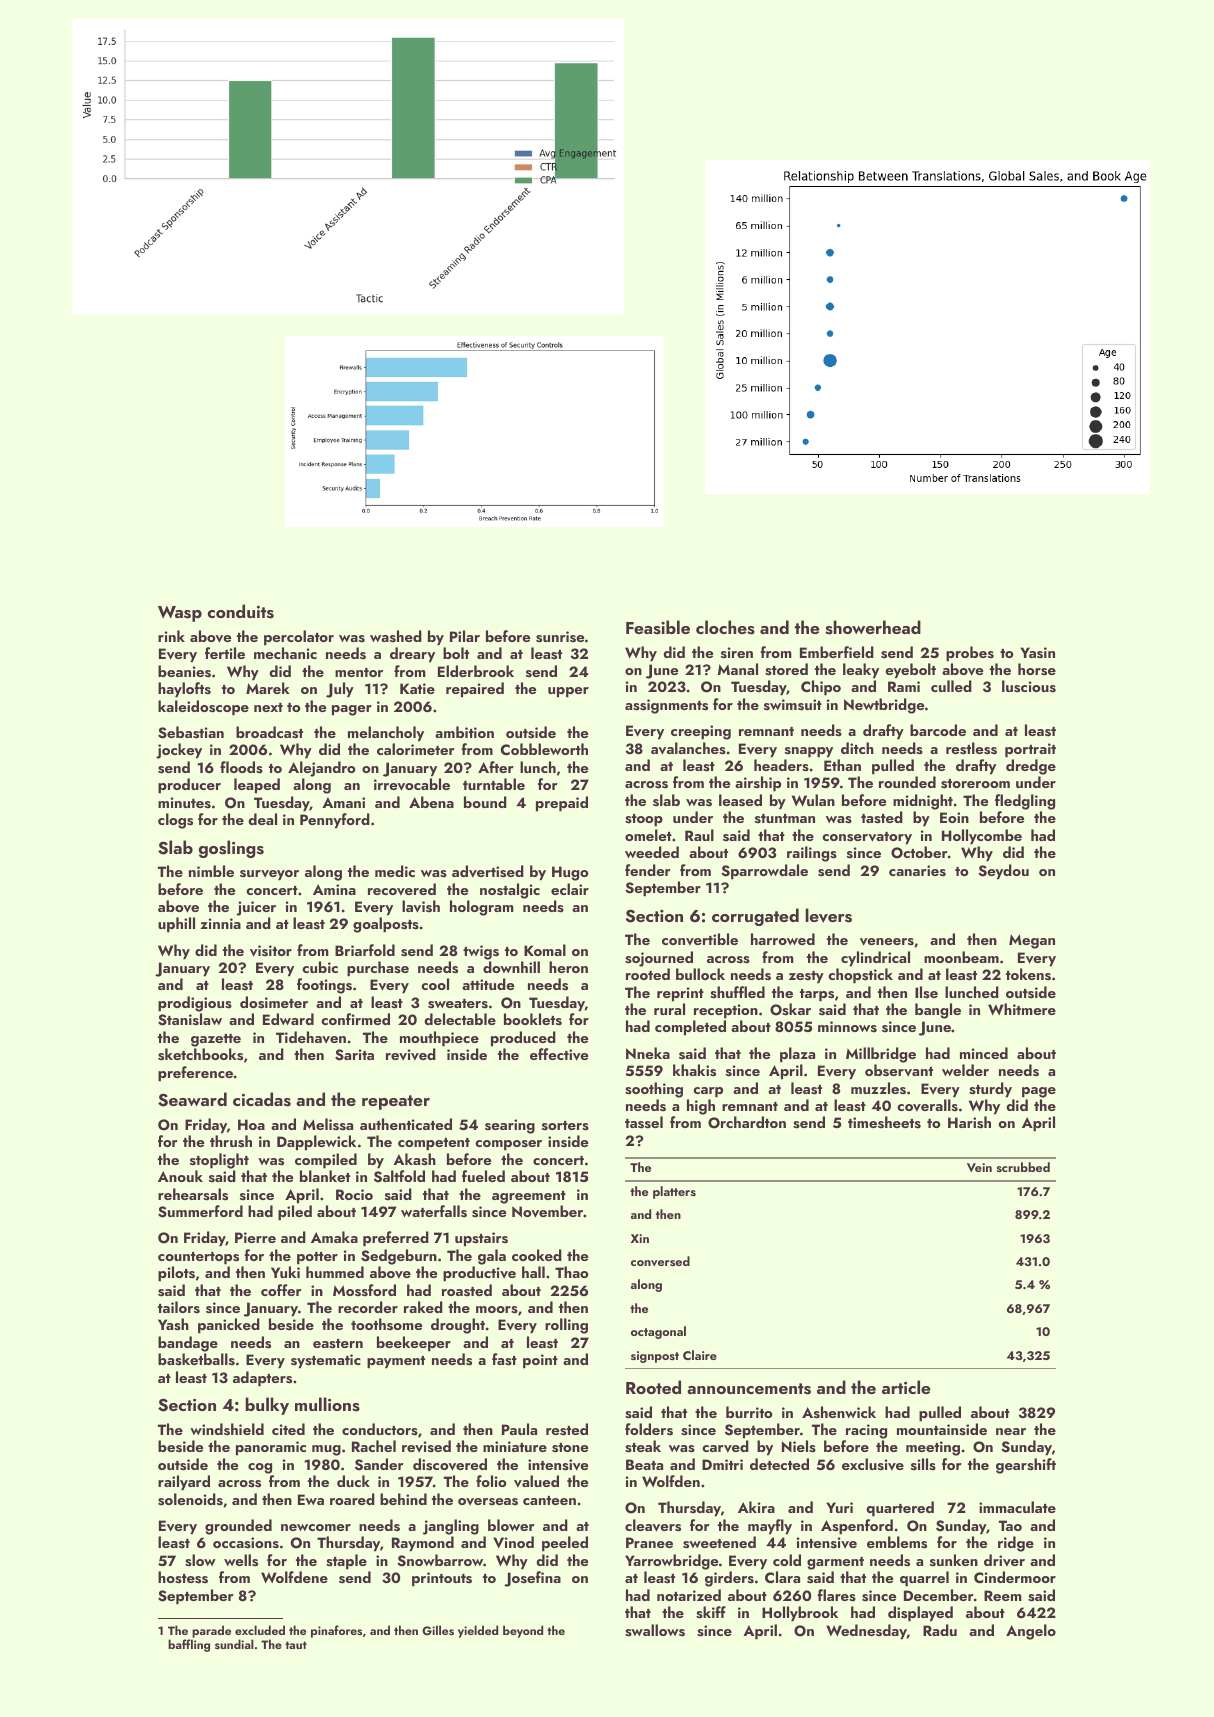 Image resolution: width=1214 pixels, height=1717 pixels. Describe the element at coordinates (281, 1290) in the image. I see `coffer` at that location.
